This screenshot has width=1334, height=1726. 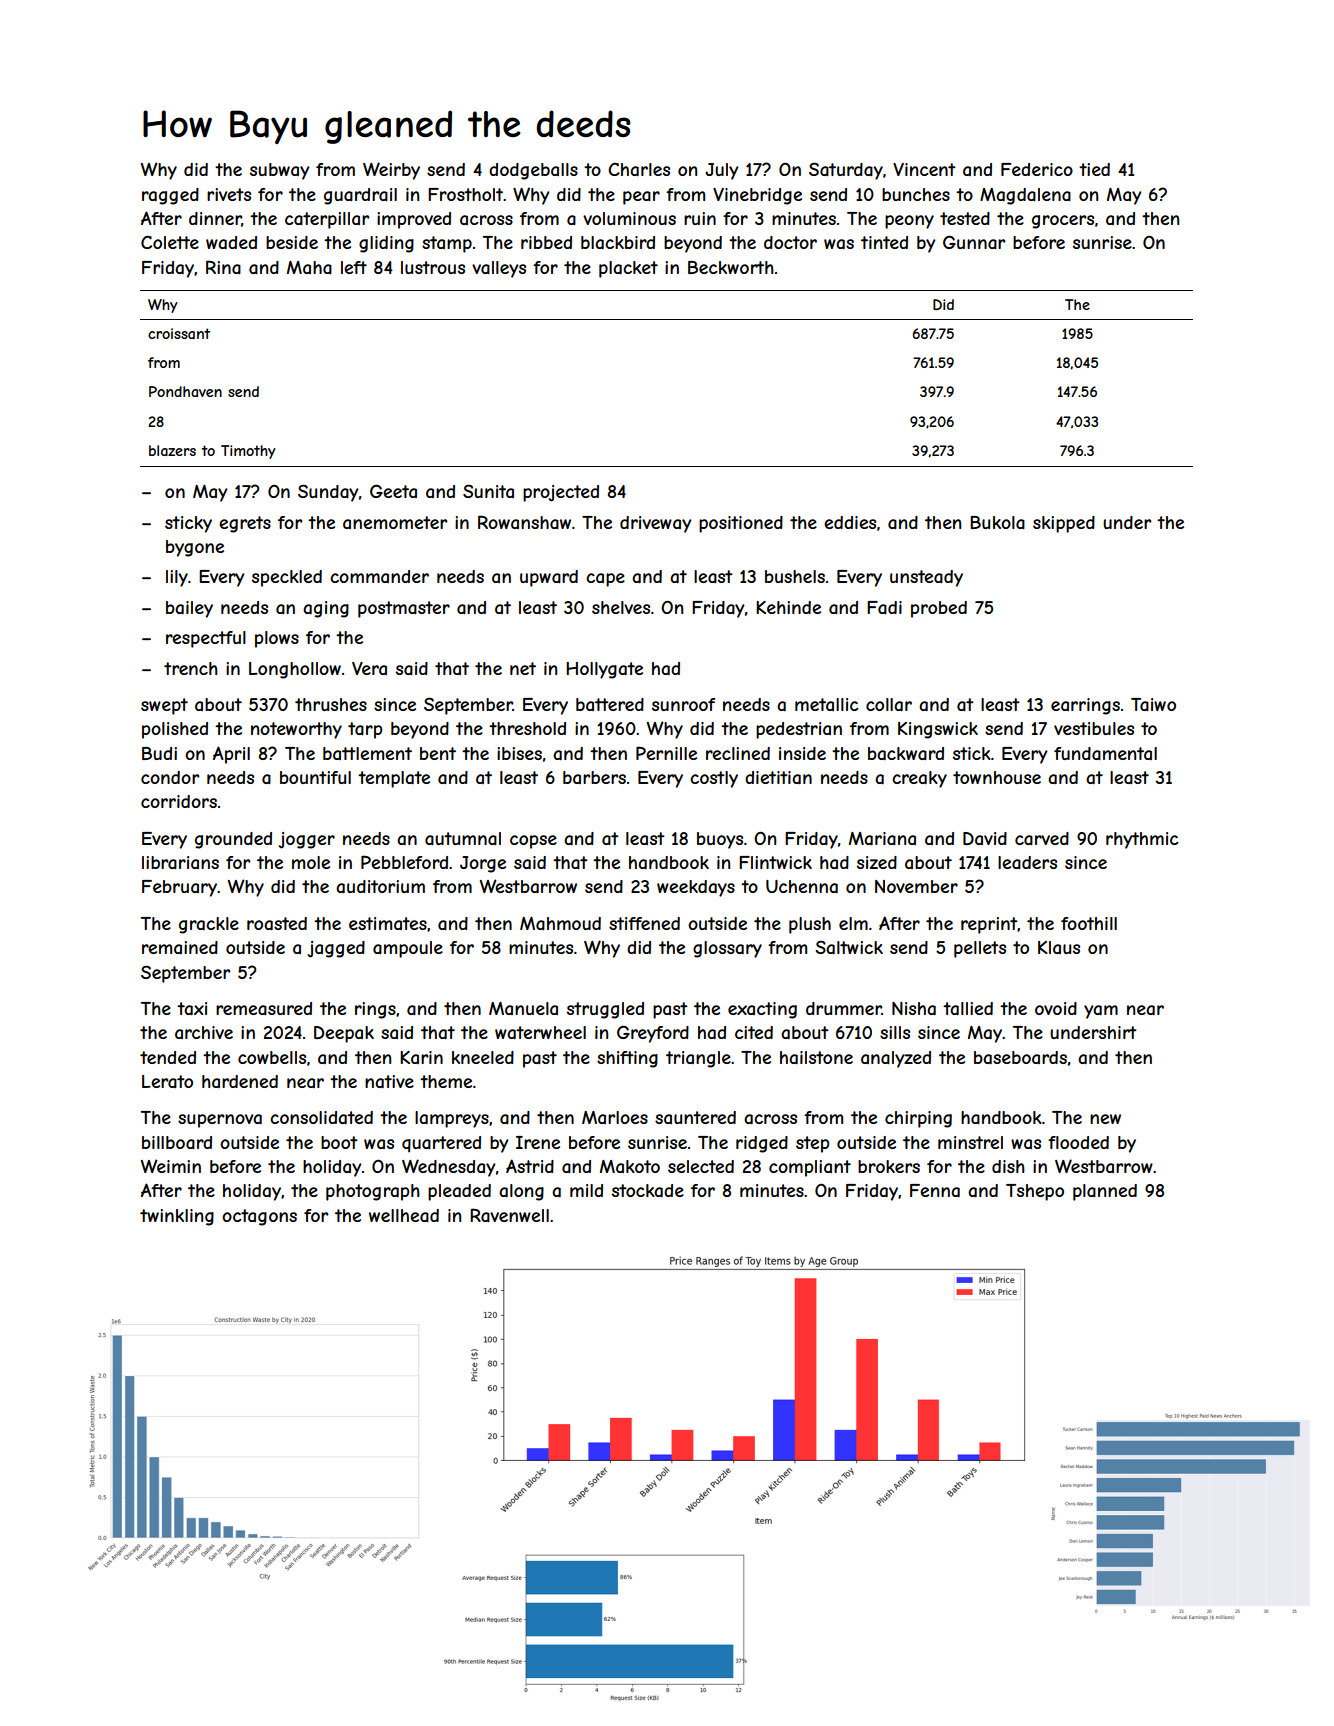 What do you see at coordinates (853, 923) in the screenshot?
I see `elm` at bounding box center [853, 923].
